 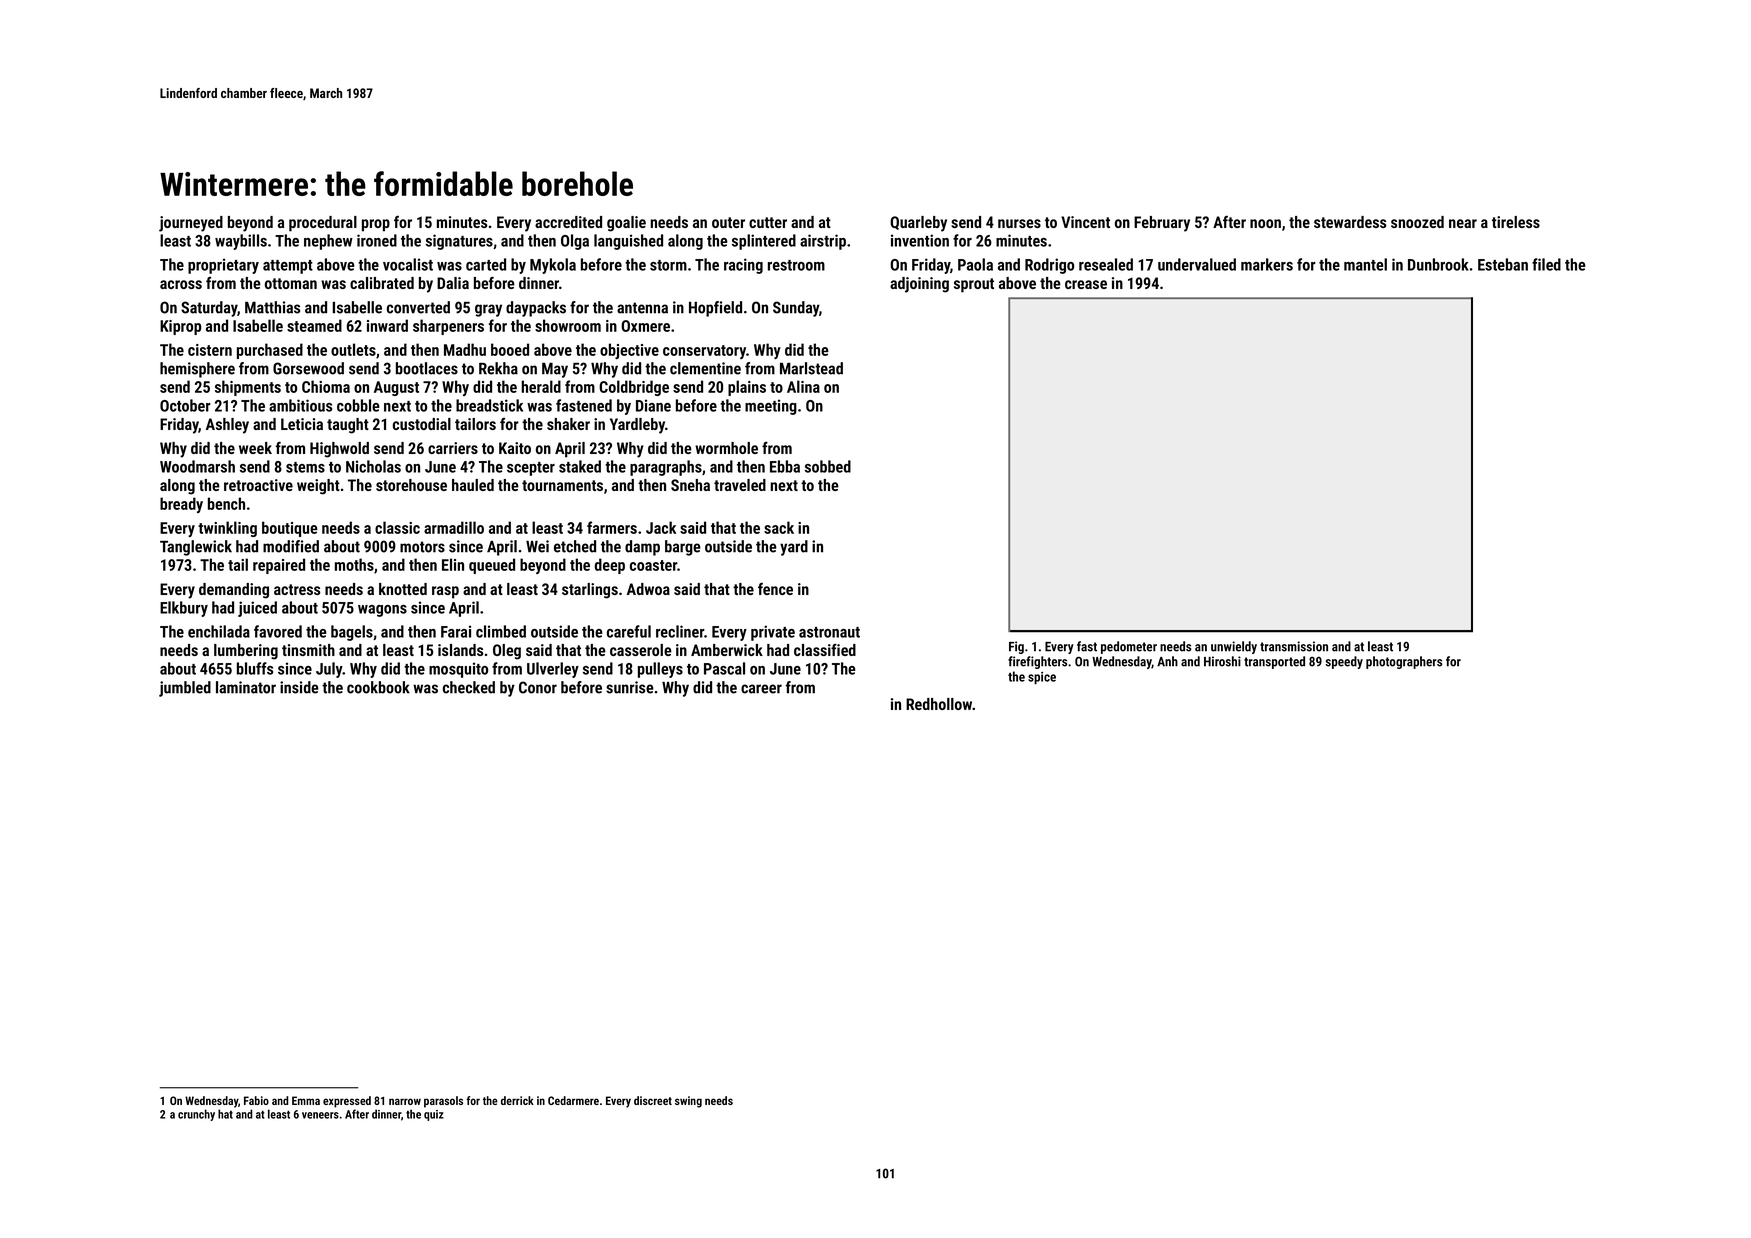 What do you see at coordinates (668, 265) in the screenshot?
I see `storm` at bounding box center [668, 265].
